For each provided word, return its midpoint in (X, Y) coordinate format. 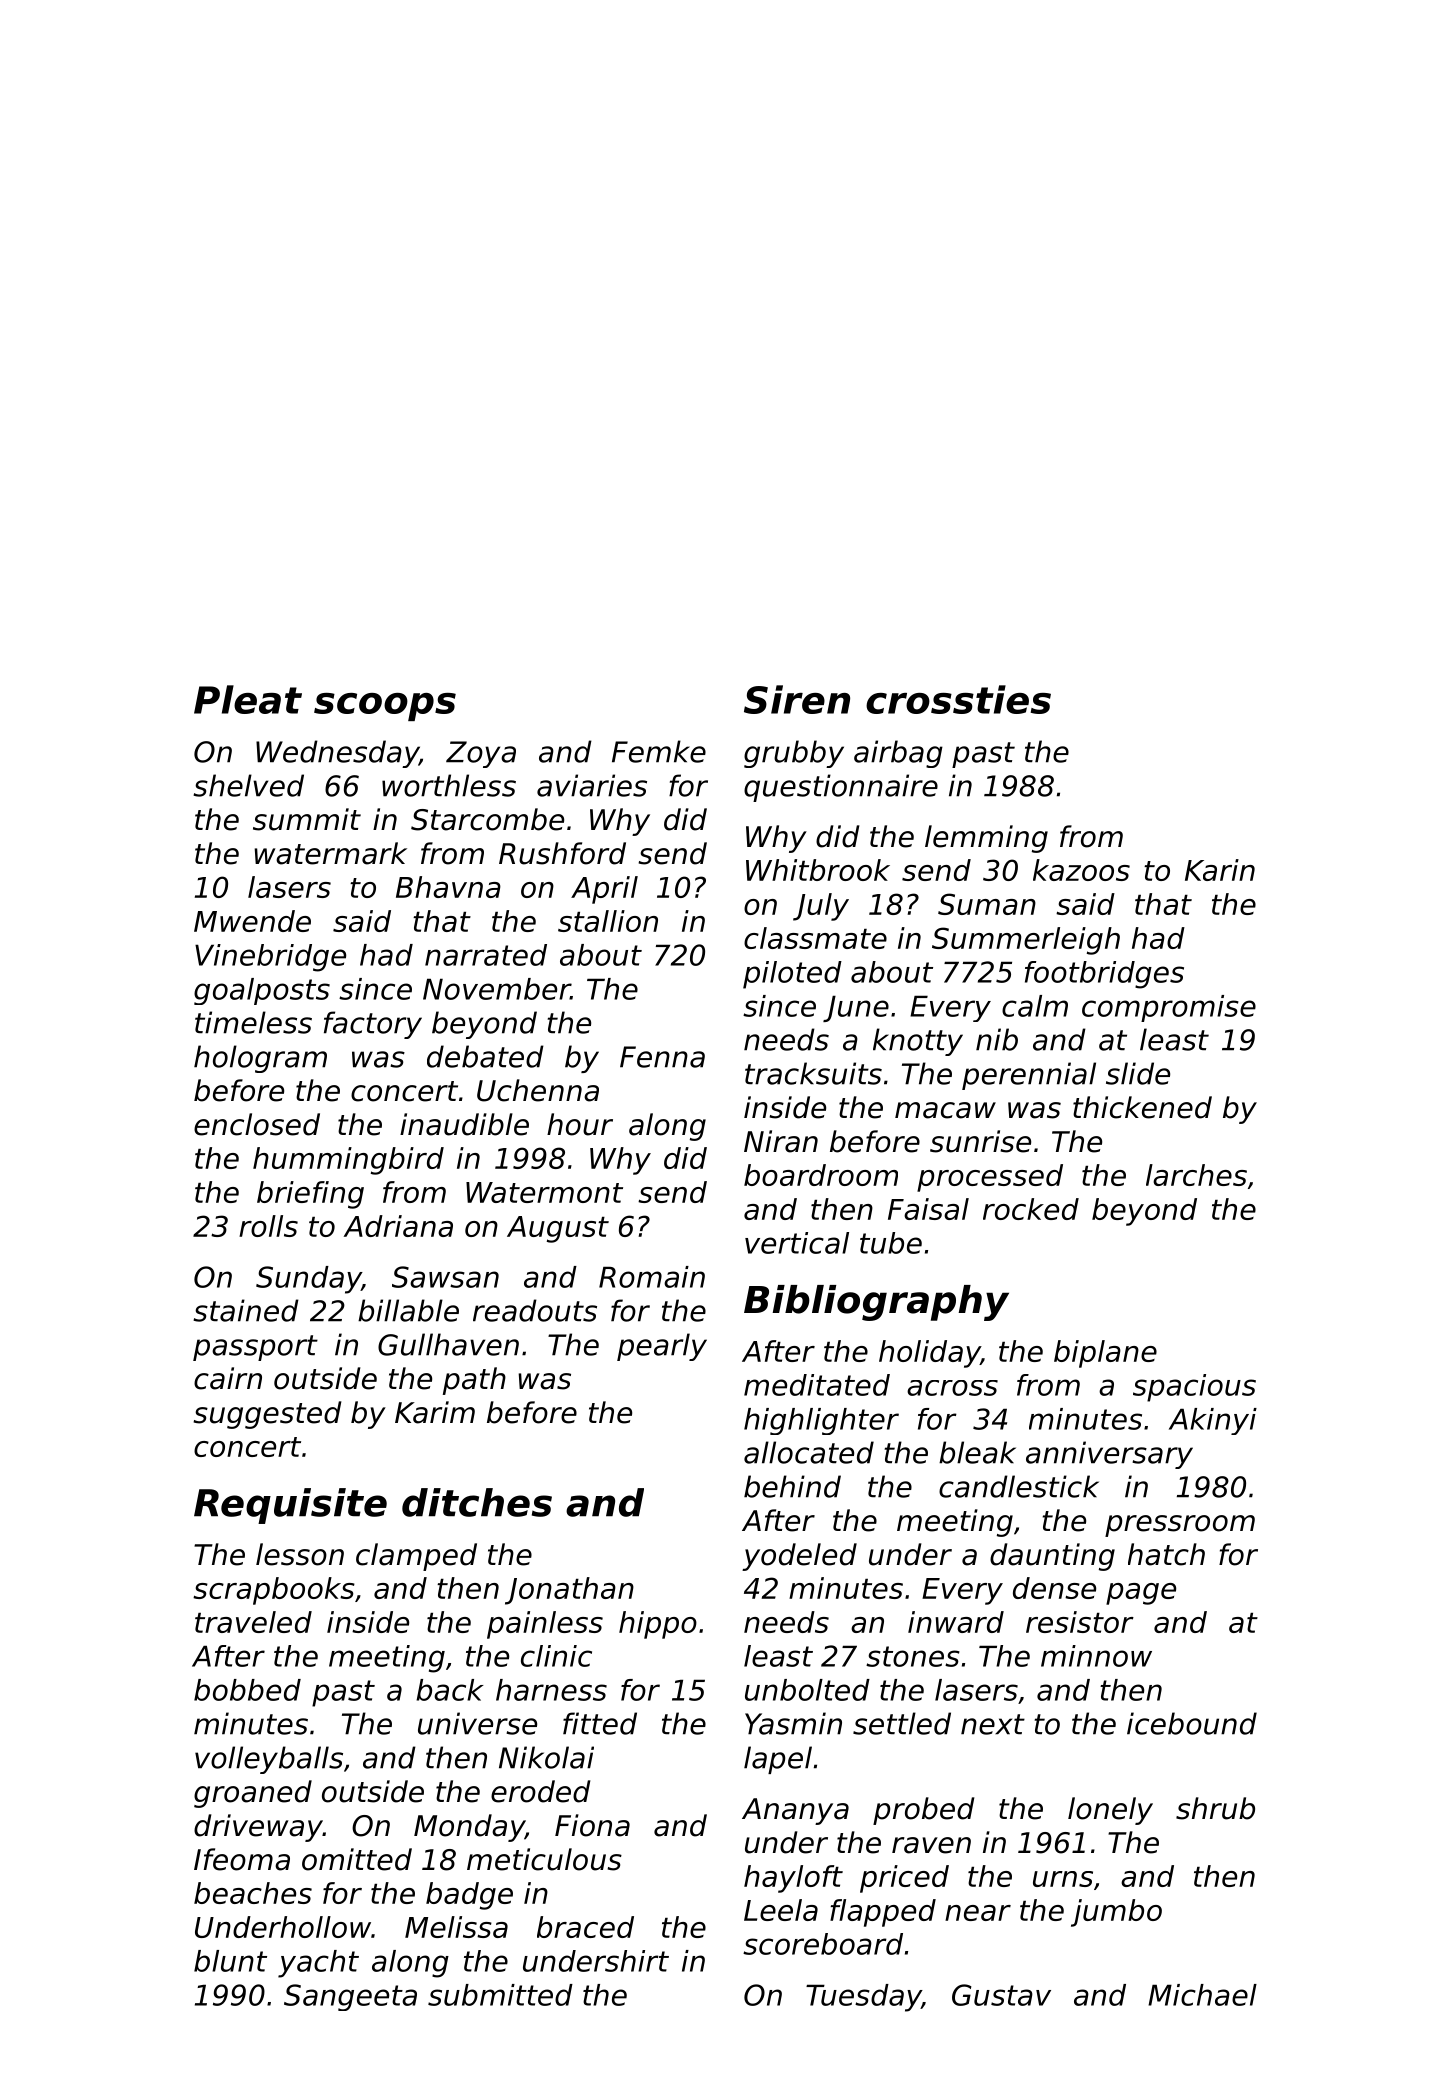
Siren (797, 699)
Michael (1202, 1995)
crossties (958, 699)
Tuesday (864, 1998)
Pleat (248, 699)
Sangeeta (350, 1997)
